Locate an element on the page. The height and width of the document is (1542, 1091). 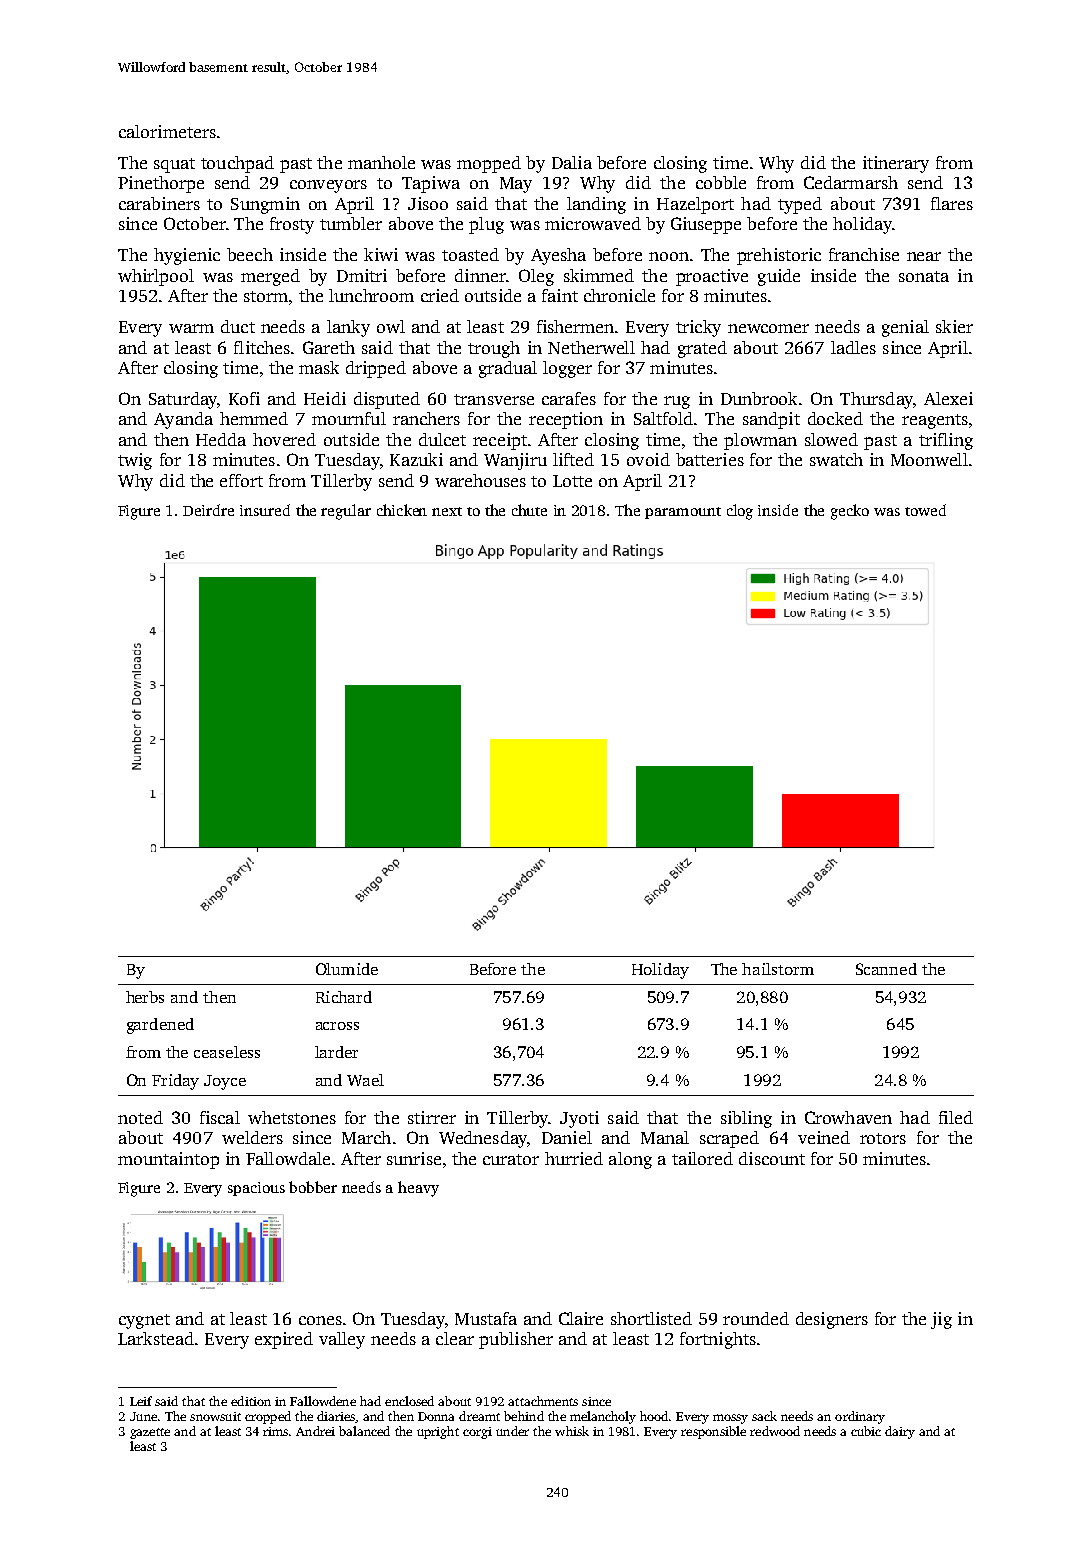
Larkstead is located at coordinates (156, 1338).
